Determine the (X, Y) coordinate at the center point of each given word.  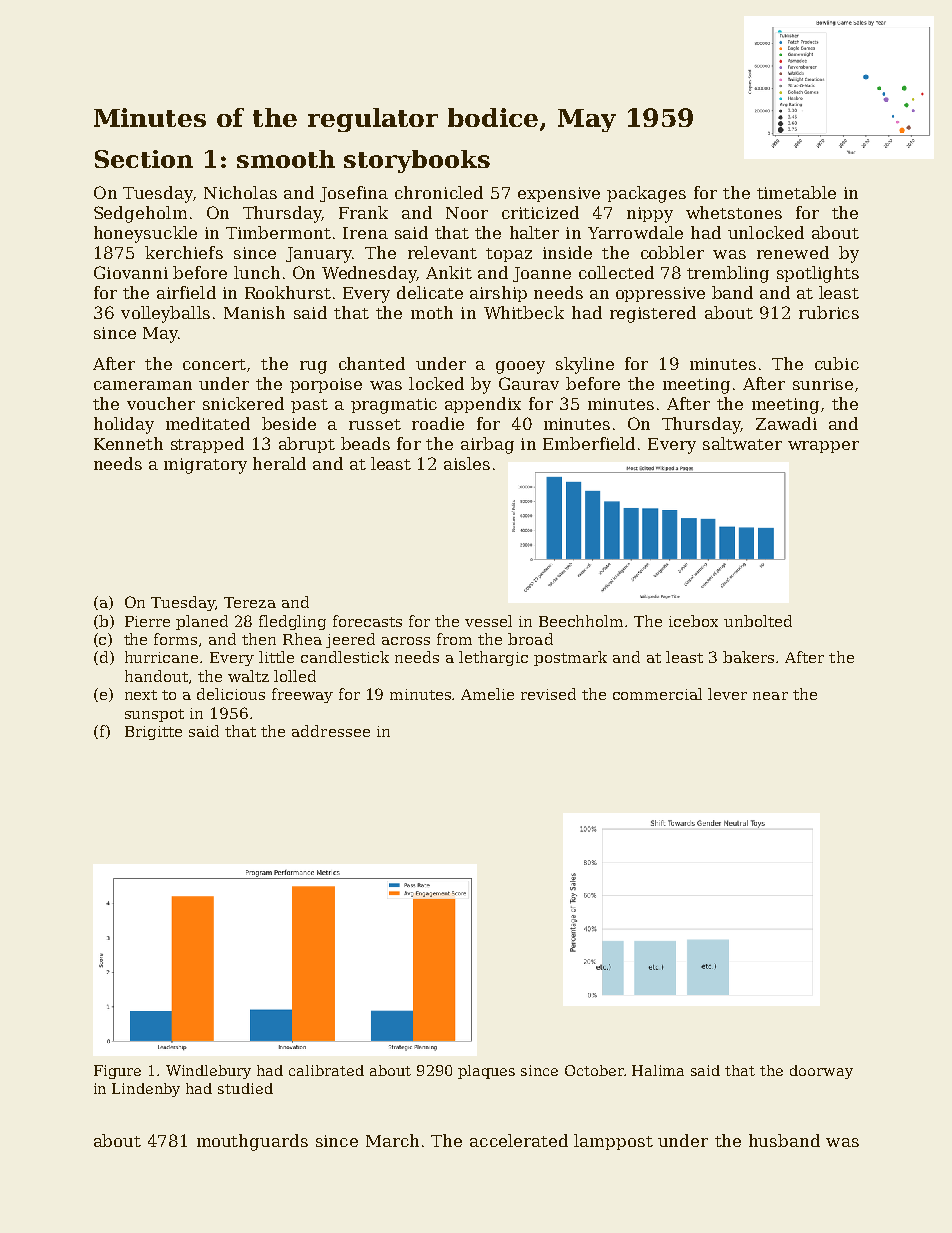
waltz (248, 676)
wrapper (823, 447)
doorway (821, 1072)
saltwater (742, 443)
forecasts (367, 621)
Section (144, 159)
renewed (793, 252)
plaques (486, 1072)
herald (279, 463)
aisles (467, 463)
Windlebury (208, 1072)
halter (534, 232)
